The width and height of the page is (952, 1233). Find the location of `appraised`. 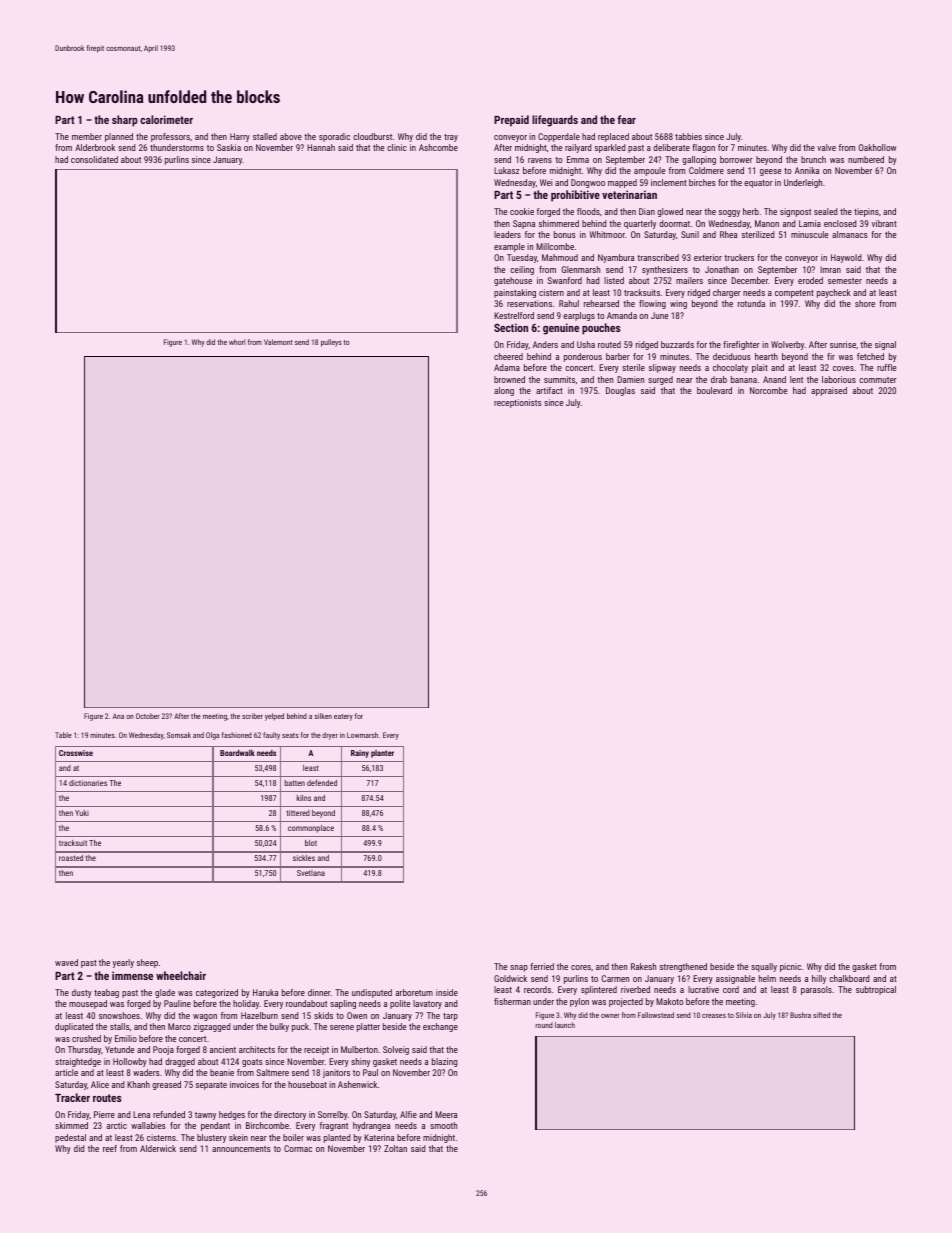

appraised is located at coordinates (829, 391).
